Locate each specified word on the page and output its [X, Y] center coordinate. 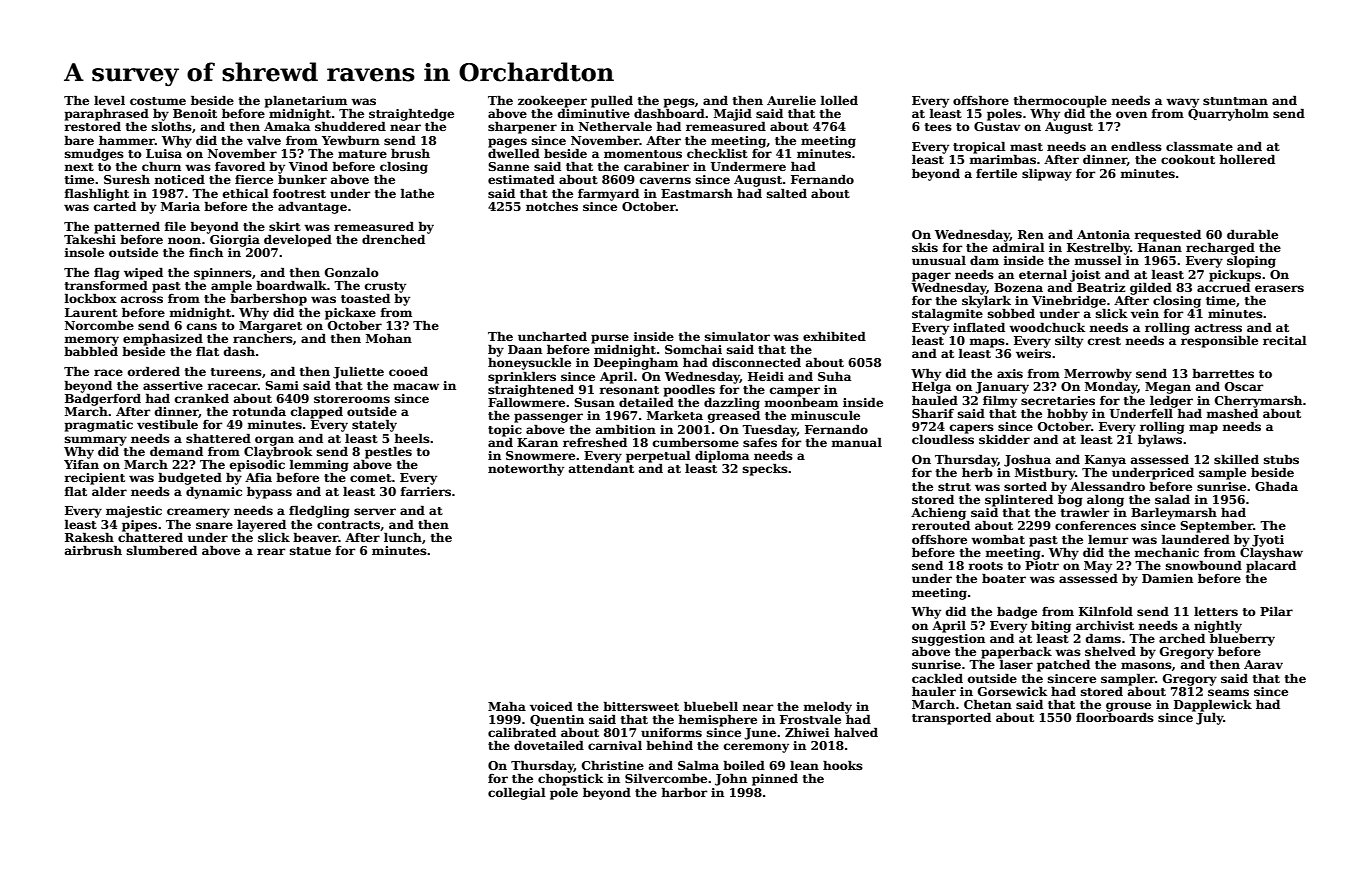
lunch [403, 537]
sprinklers [522, 377]
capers [972, 429]
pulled [612, 101]
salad [1172, 499]
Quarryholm [1228, 114]
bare [79, 140]
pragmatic [99, 426]
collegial [517, 793]
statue [310, 551]
